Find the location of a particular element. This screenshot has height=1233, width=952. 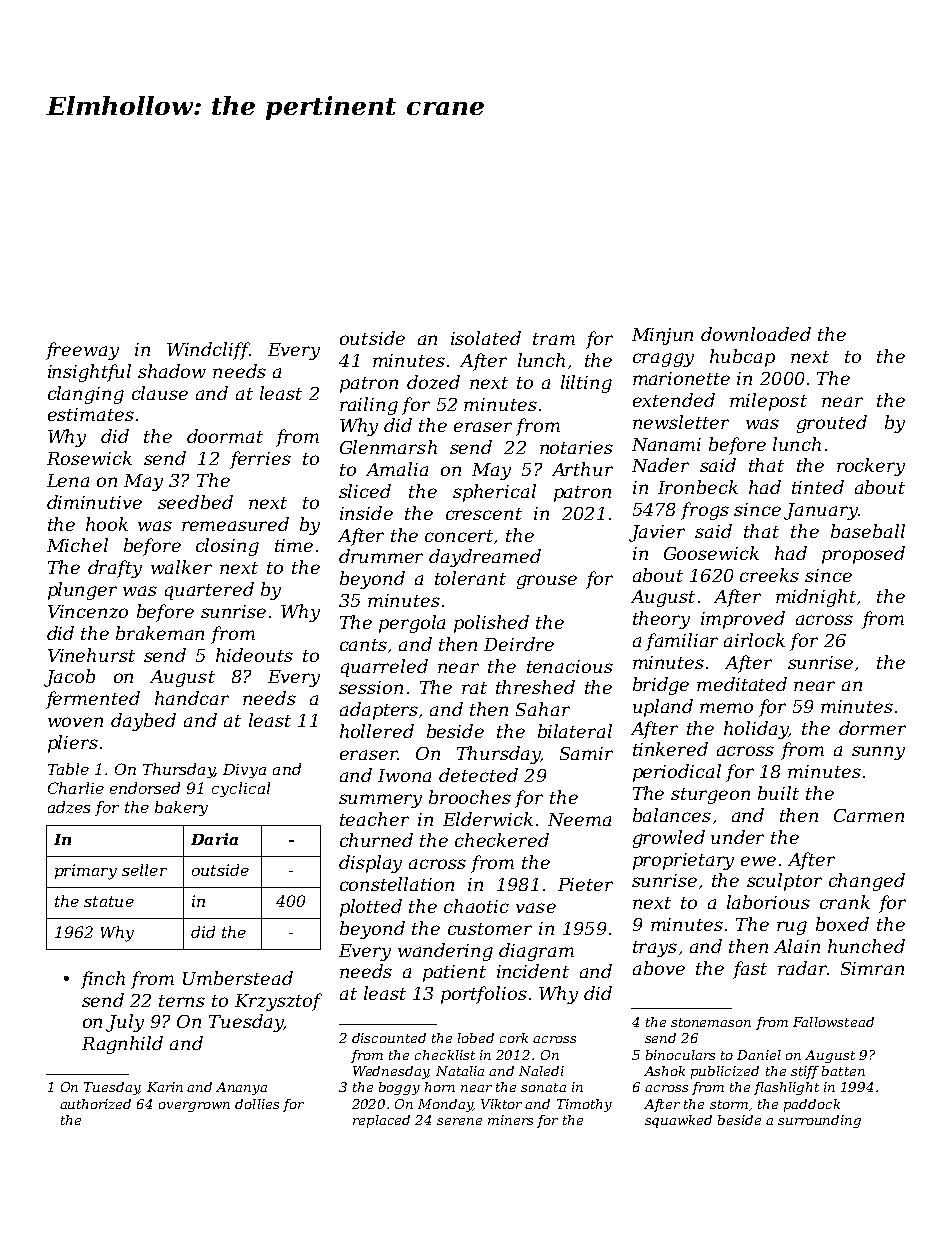

insightful is located at coordinates (89, 373).
